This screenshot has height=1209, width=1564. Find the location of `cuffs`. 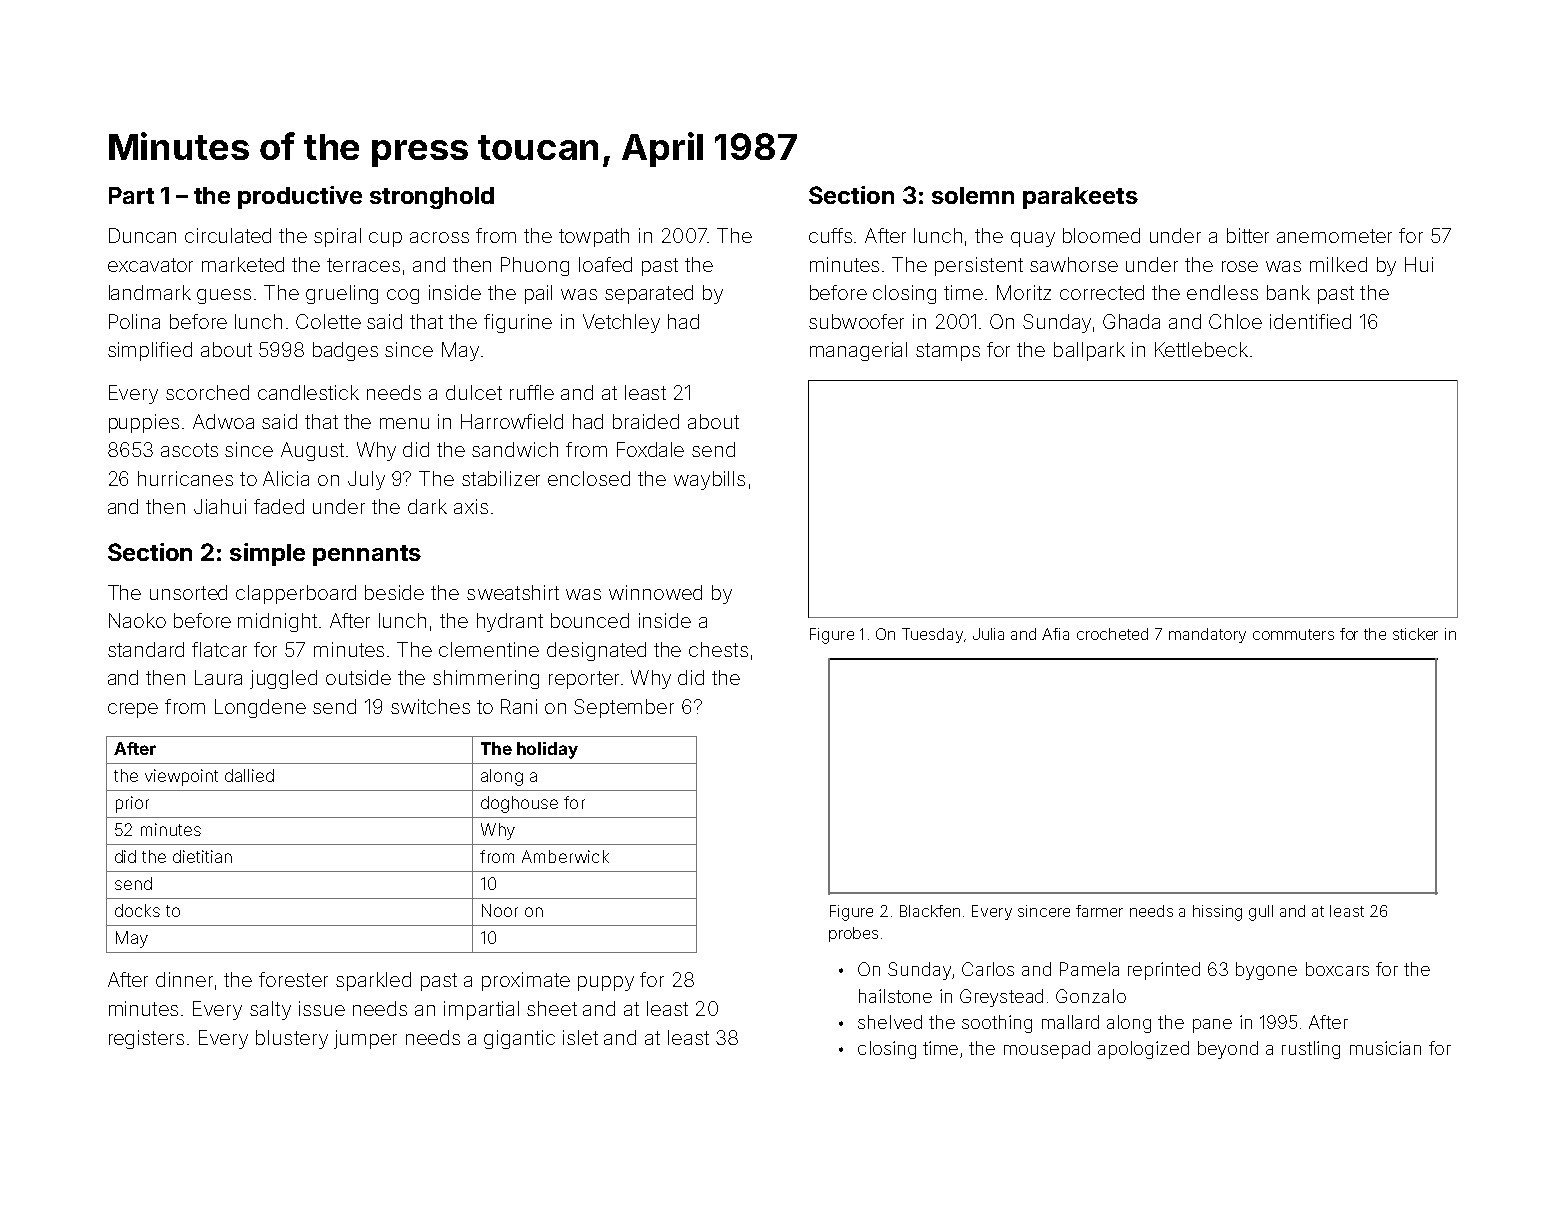

cuffs is located at coordinates (830, 235).
